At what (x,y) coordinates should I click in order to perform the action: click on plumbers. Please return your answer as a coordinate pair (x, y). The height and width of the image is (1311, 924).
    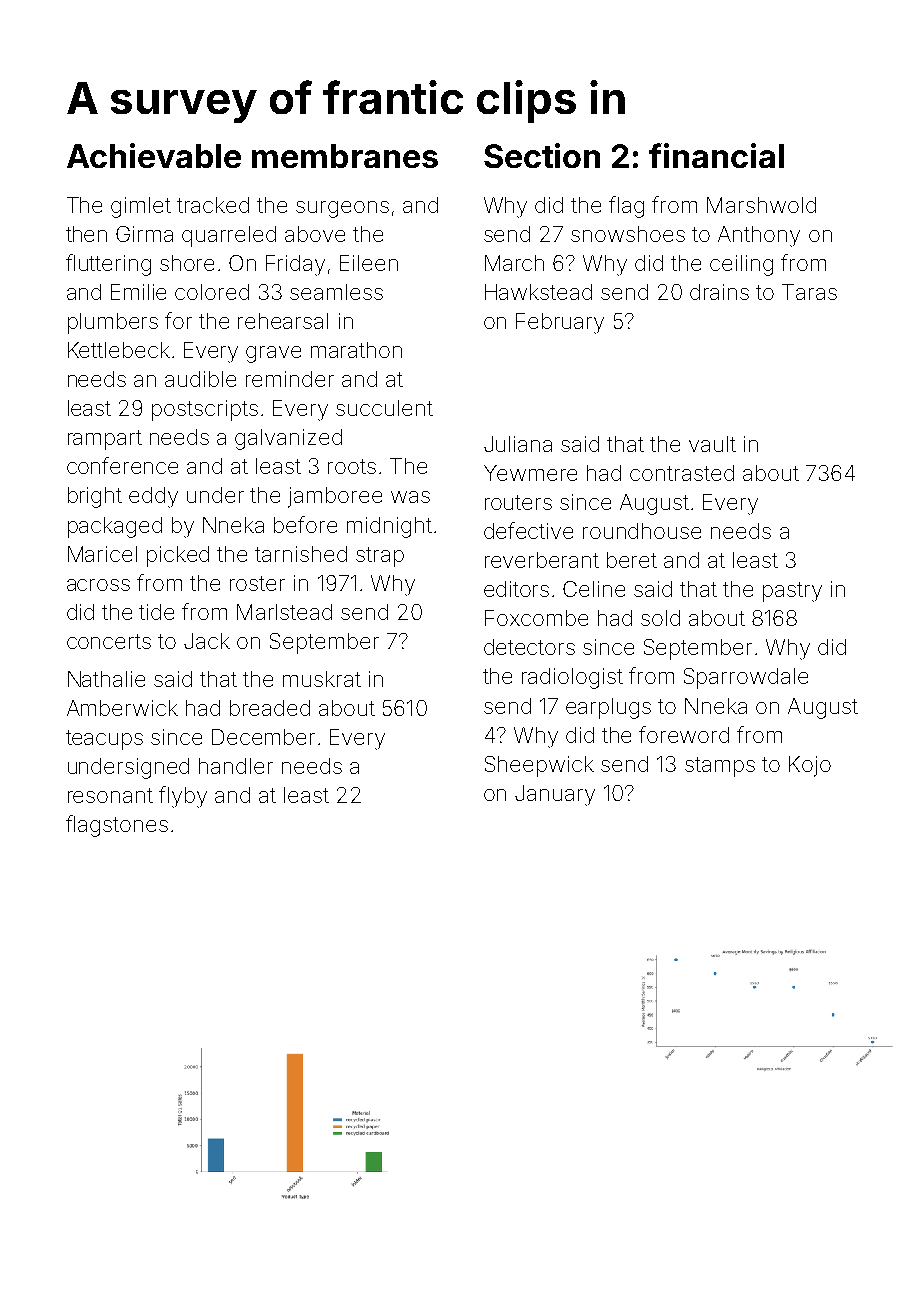
    Looking at the image, I should click on (113, 323).
